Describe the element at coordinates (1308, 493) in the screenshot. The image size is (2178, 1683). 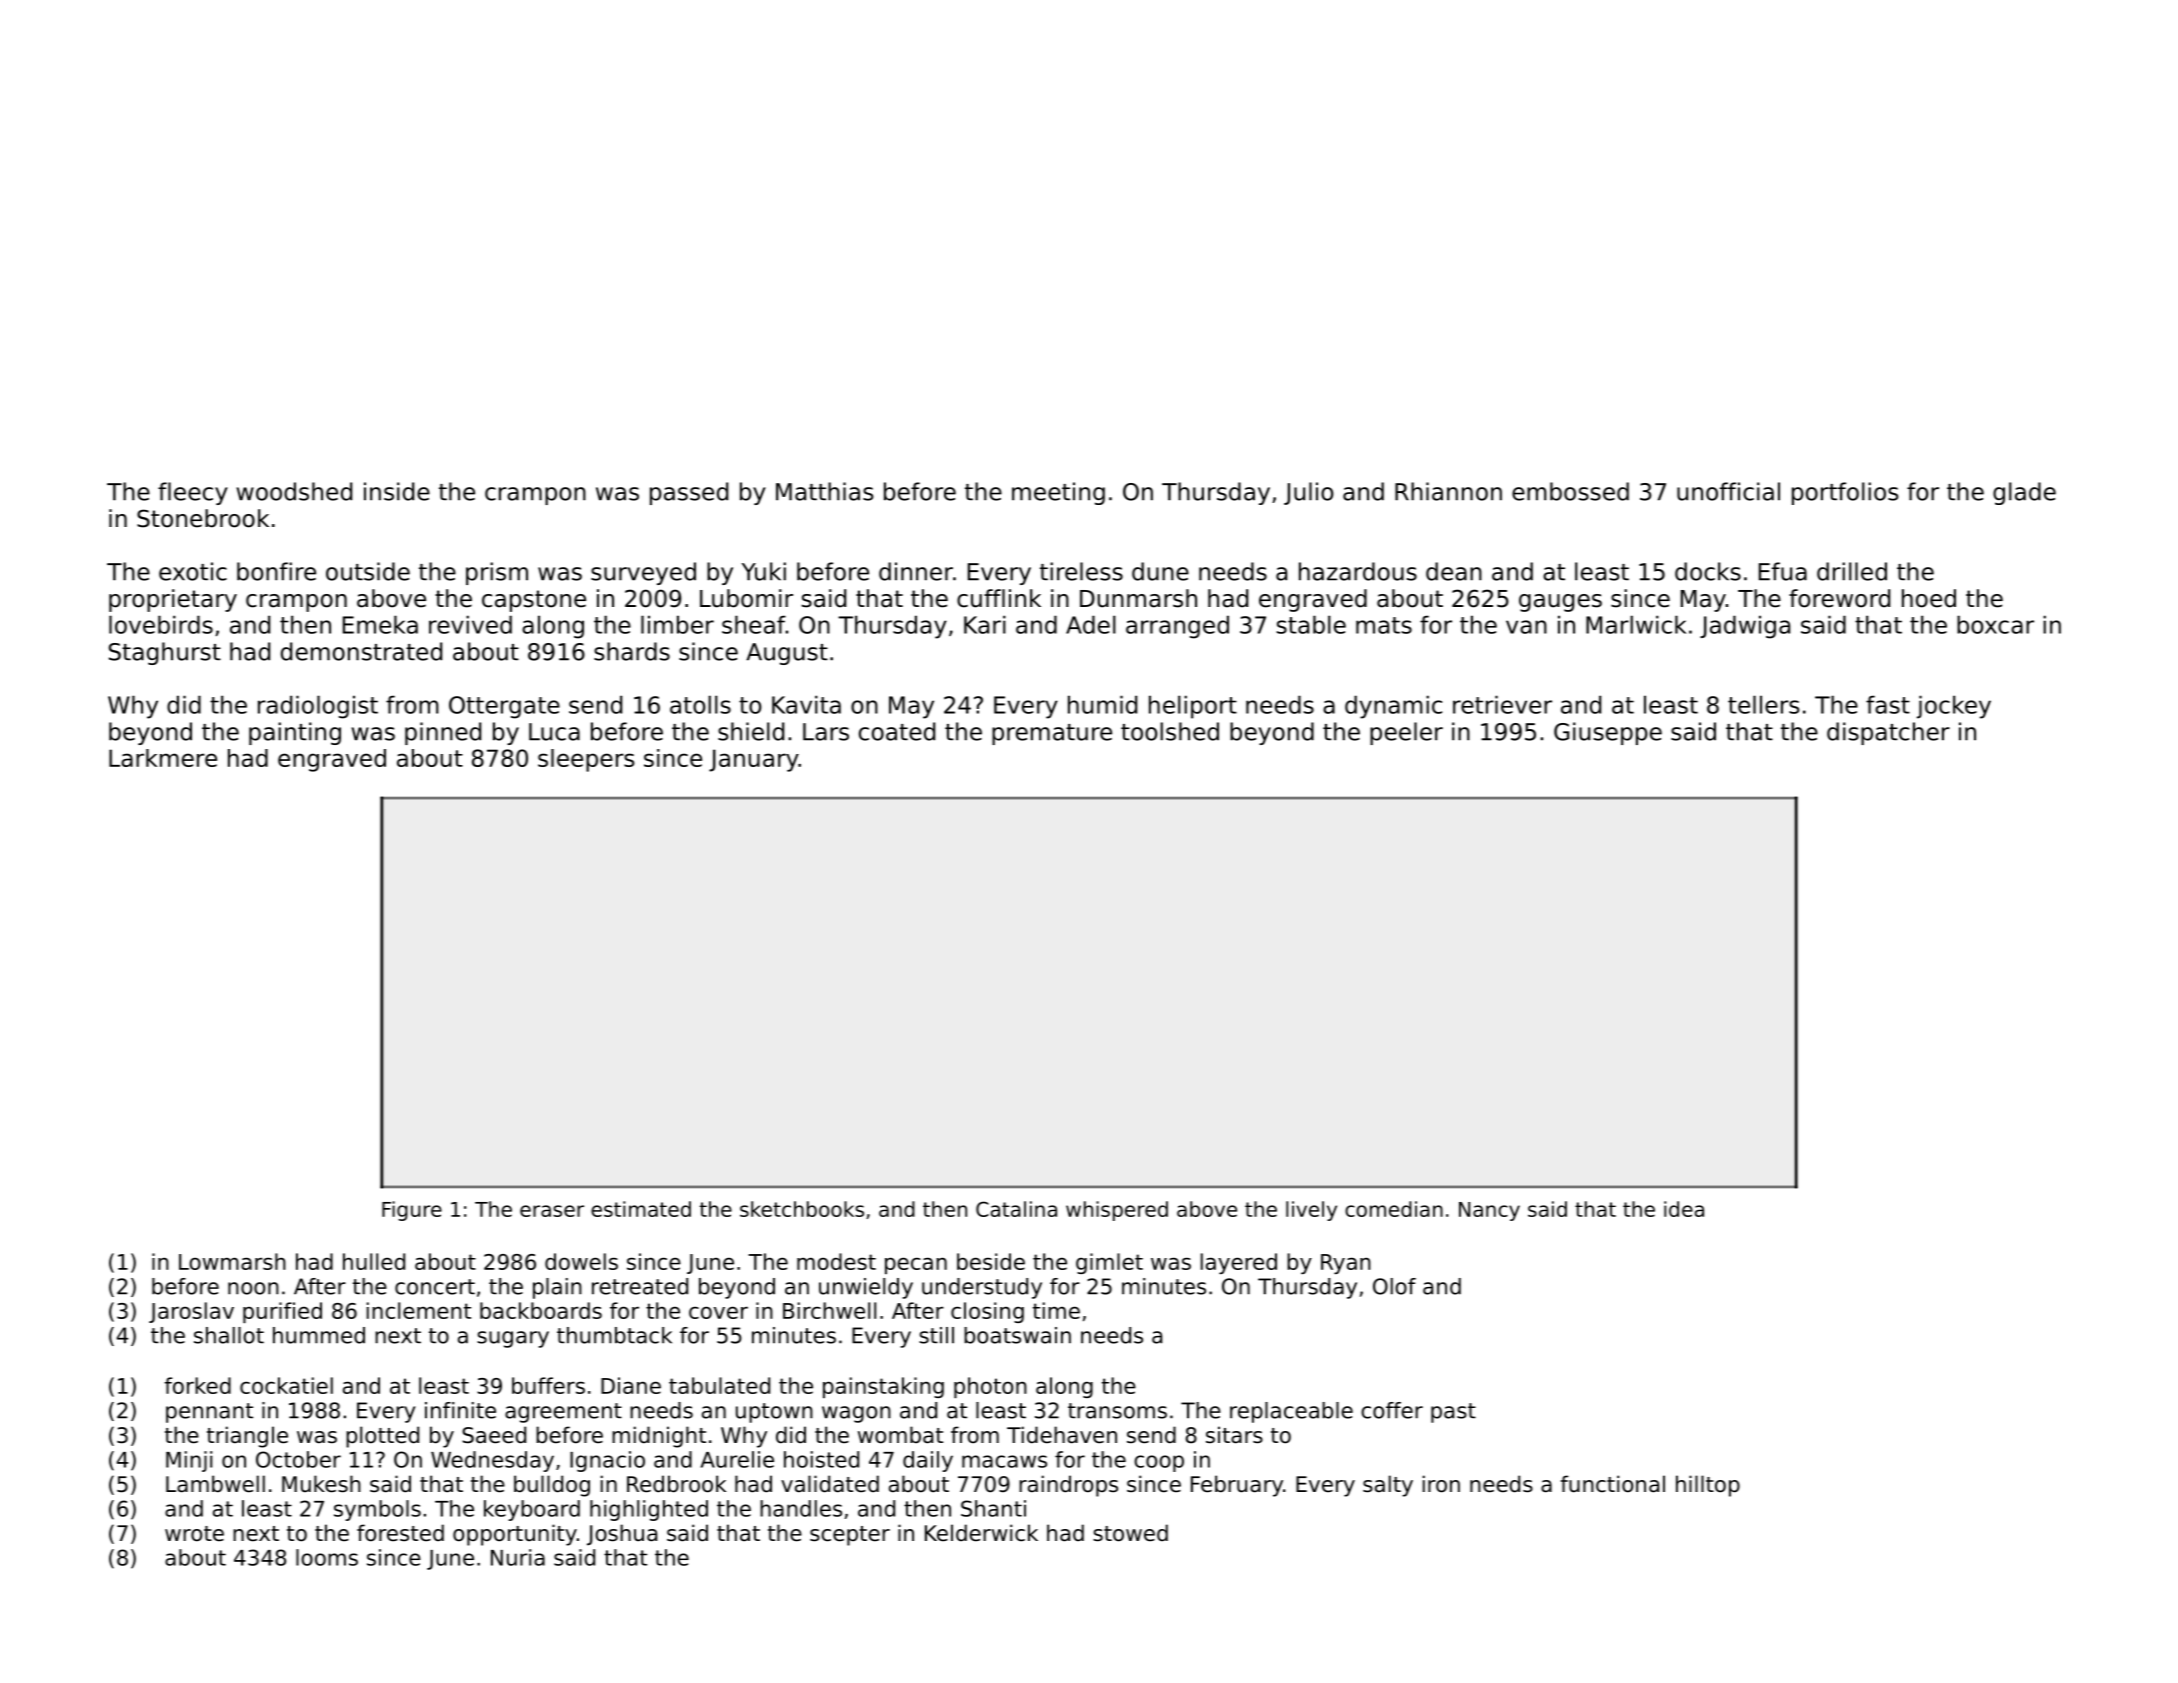
I see `Julio` at that location.
